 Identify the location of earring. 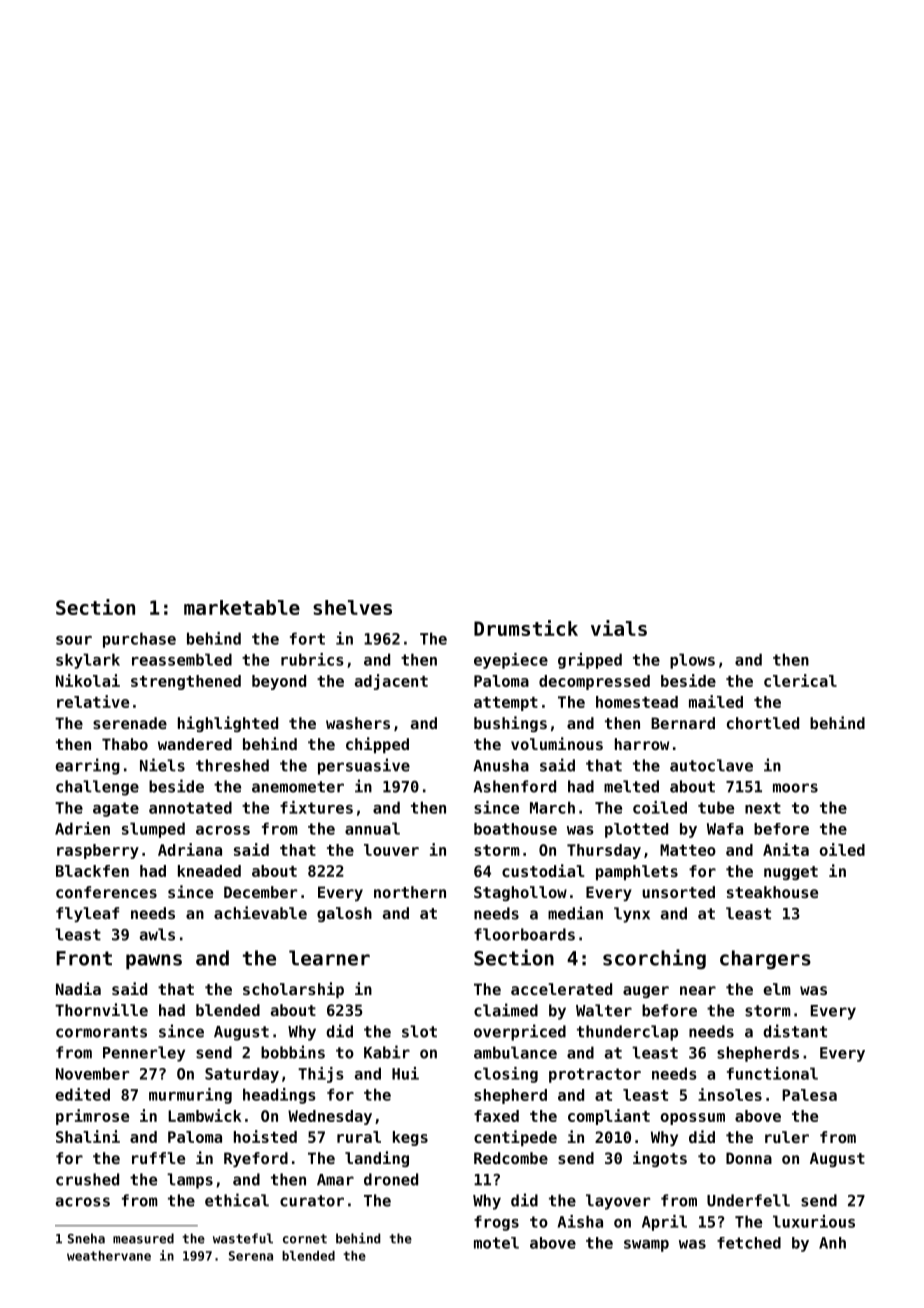
(87, 766).
